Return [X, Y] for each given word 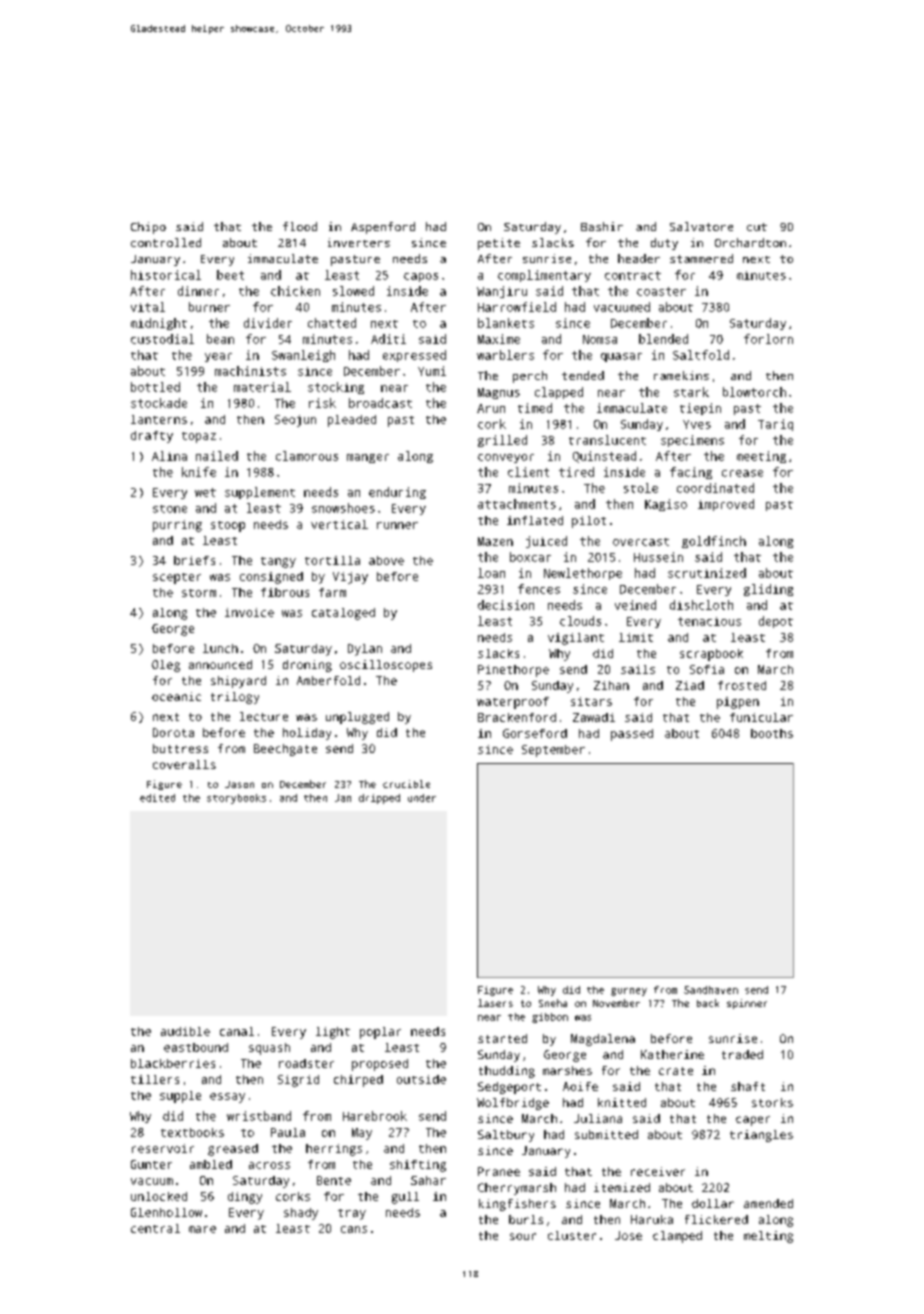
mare [202, 1229]
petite [499, 244]
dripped [379, 799]
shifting [418, 1166]
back [708, 1003]
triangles [761, 1136]
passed [632, 735]
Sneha [553, 1003]
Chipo [148, 228]
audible [185, 1031]
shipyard [238, 682]
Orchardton [750, 242]
